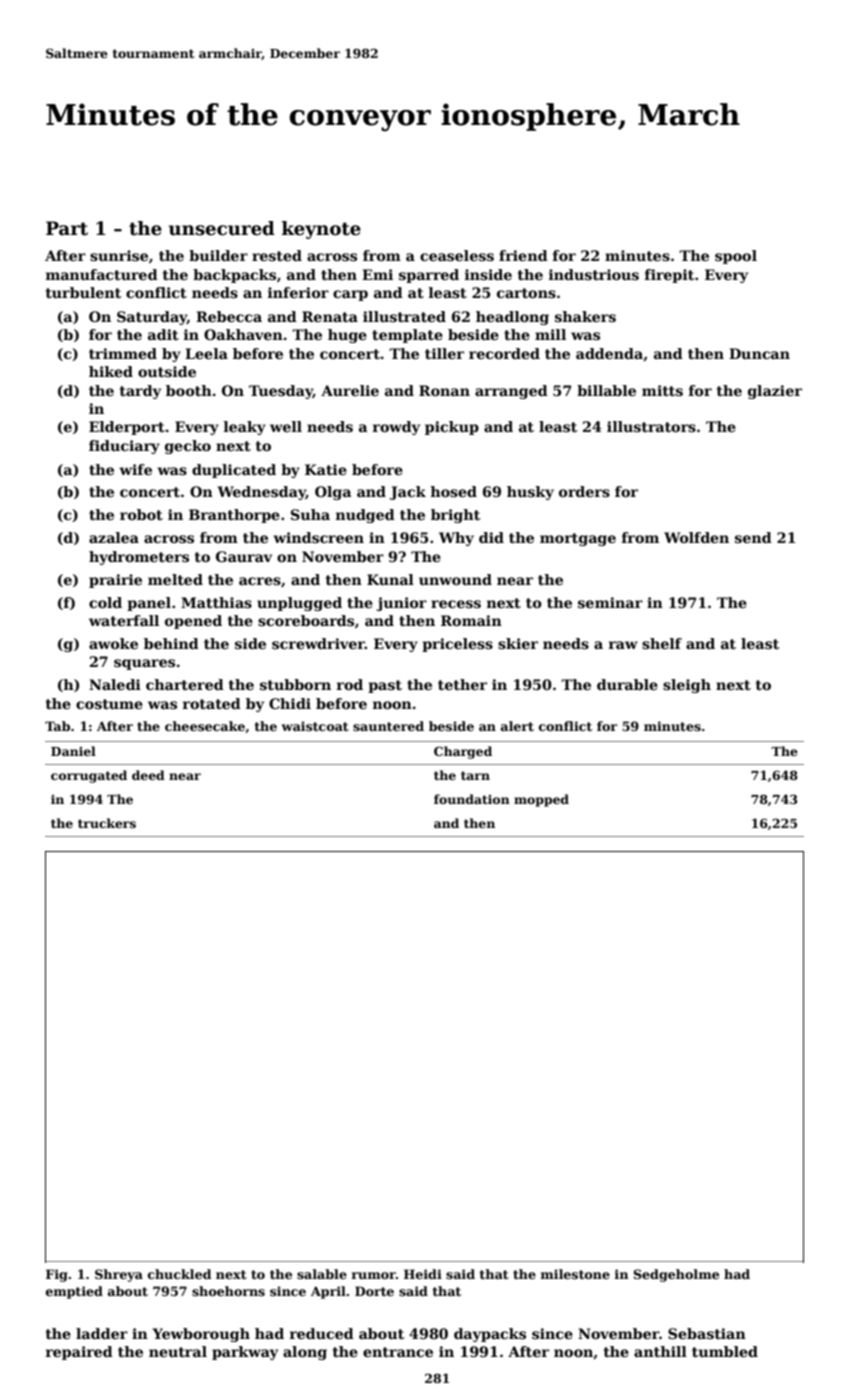 The width and height of the page is (849, 1400). I want to click on mopped, so click(541, 800).
